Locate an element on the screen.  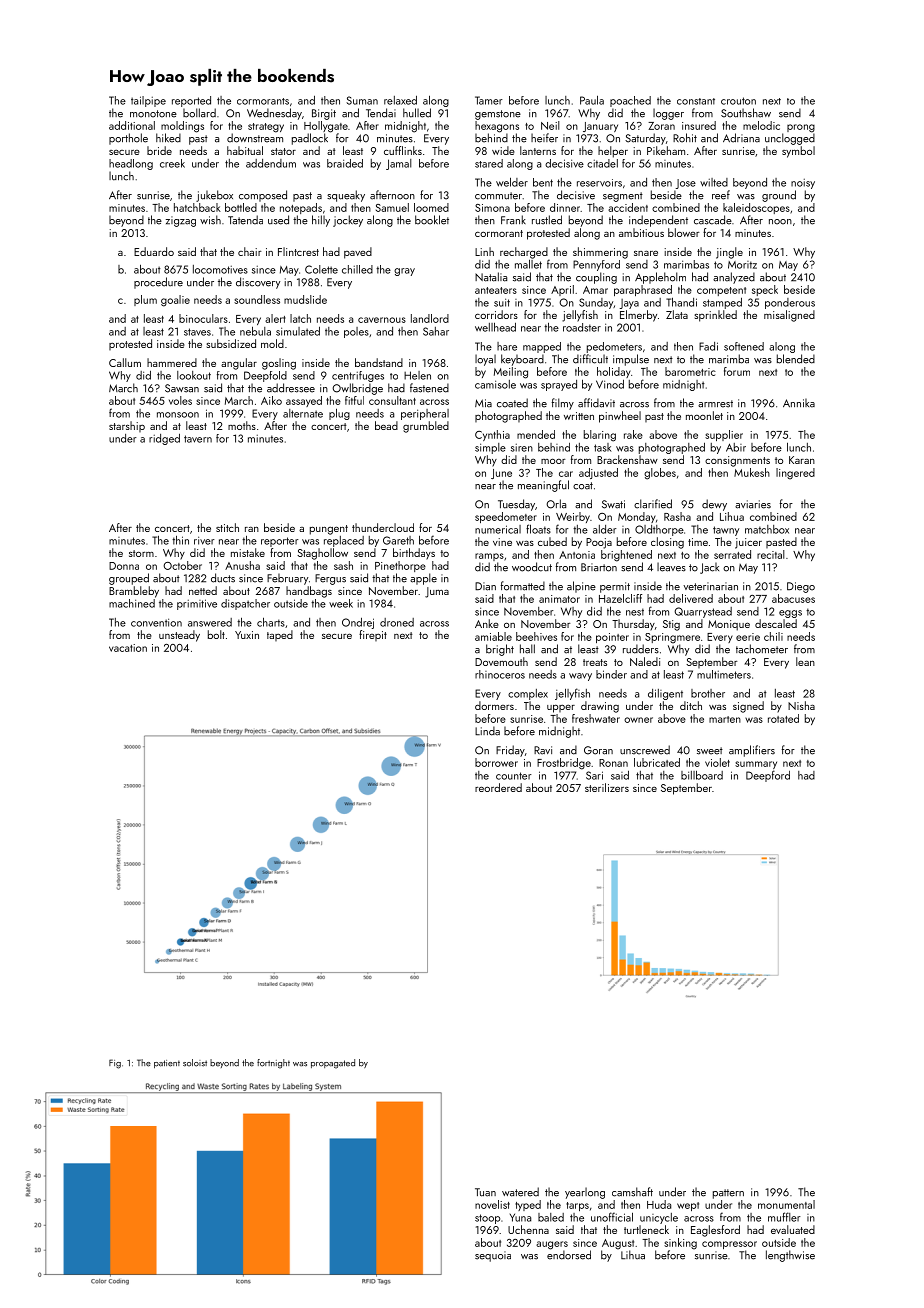
Moritz is located at coordinates (742, 265).
